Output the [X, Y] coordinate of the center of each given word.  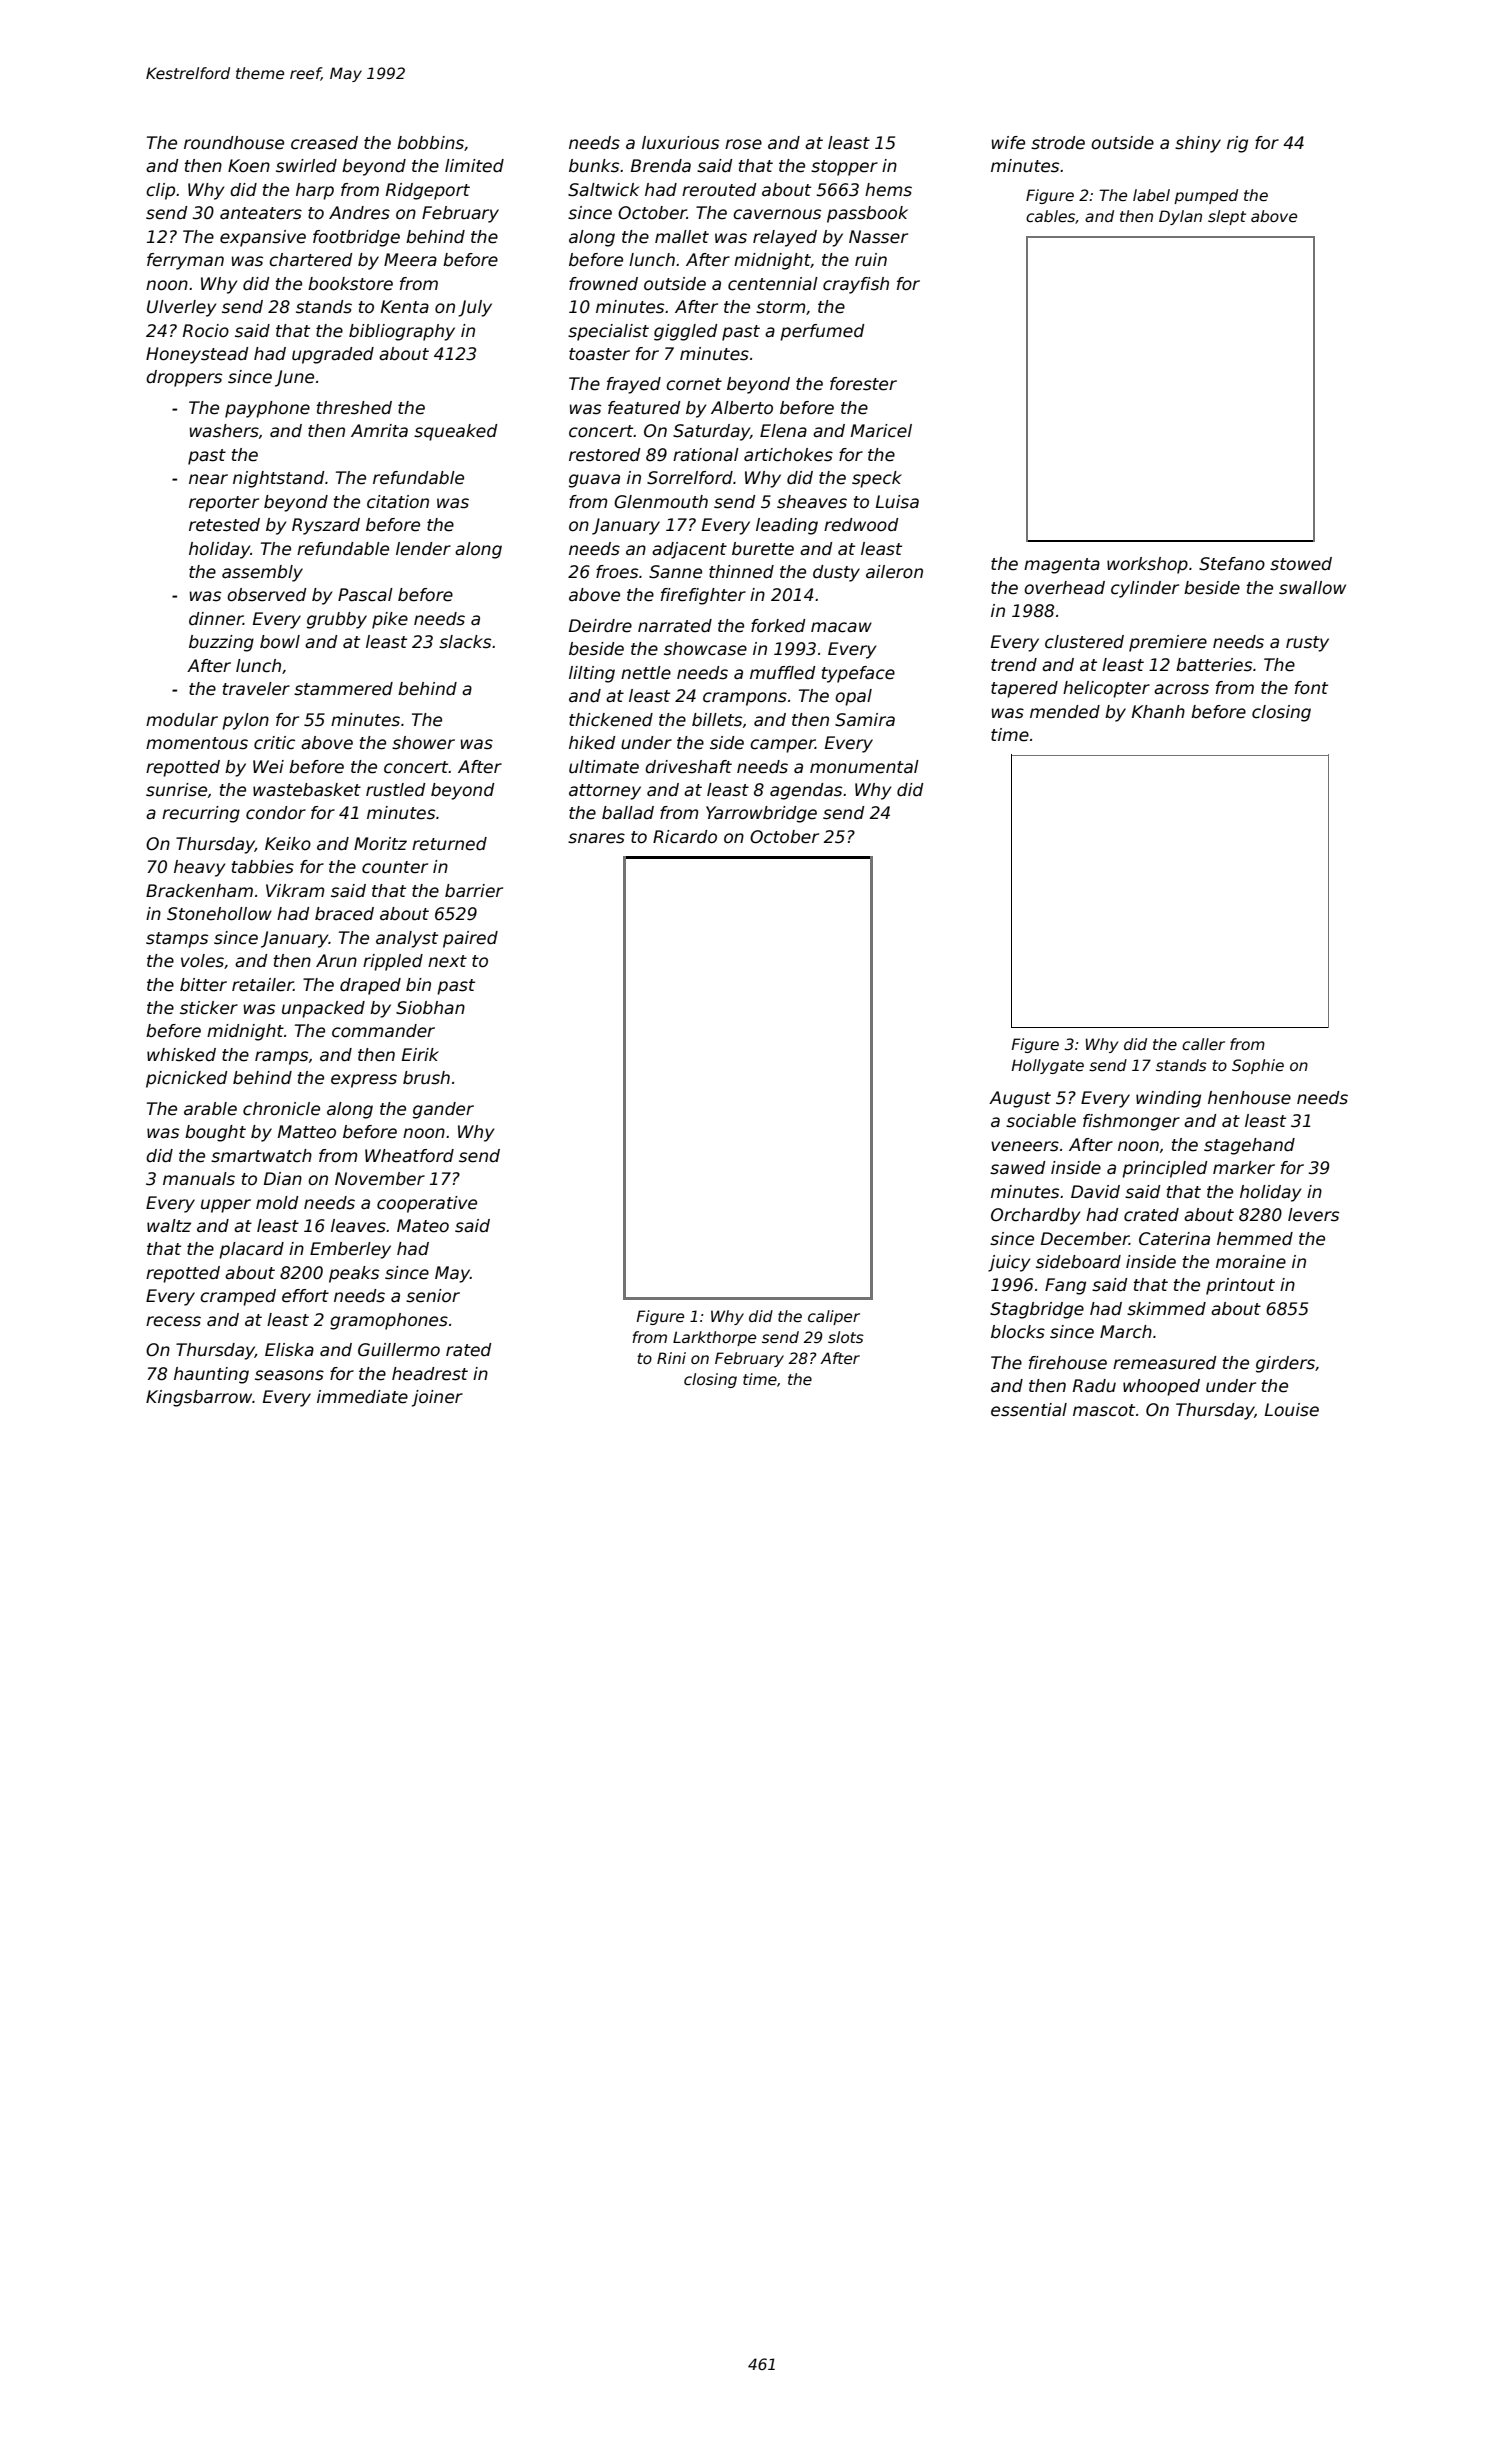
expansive [263, 238]
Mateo [423, 1226]
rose [743, 144]
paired [470, 939]
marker [1244, 1168]
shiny [1198, 144]
